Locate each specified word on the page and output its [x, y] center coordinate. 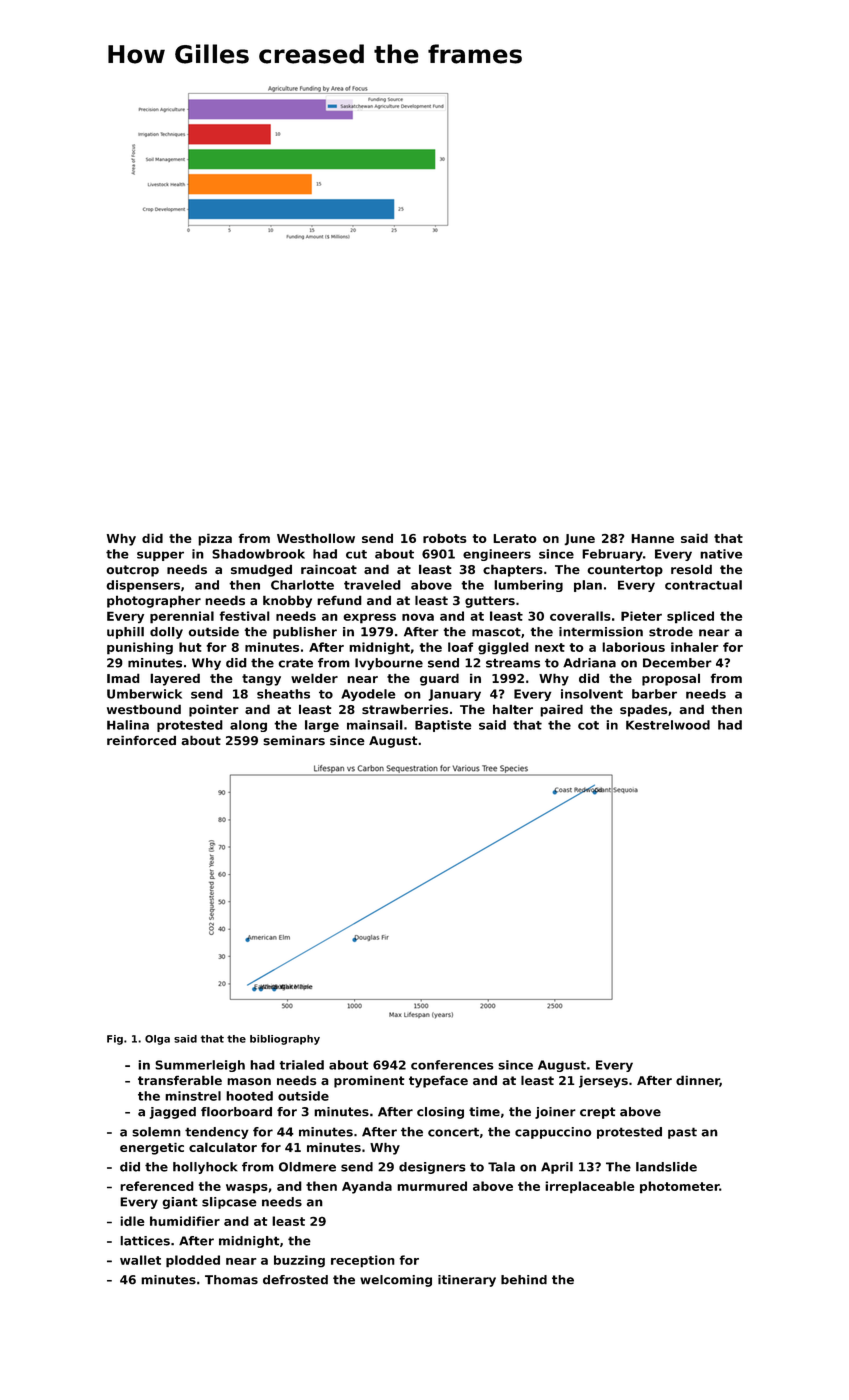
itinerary [467, 1281]
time [484, 1112]
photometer [679, 1187]
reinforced [141, 740]
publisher [305, 633]
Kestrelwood [668, 725]
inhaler [694, 647]
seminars [294, 741]
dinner [698, 1081]
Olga [157, 1040]
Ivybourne [389, 664]
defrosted [295, 1280]
